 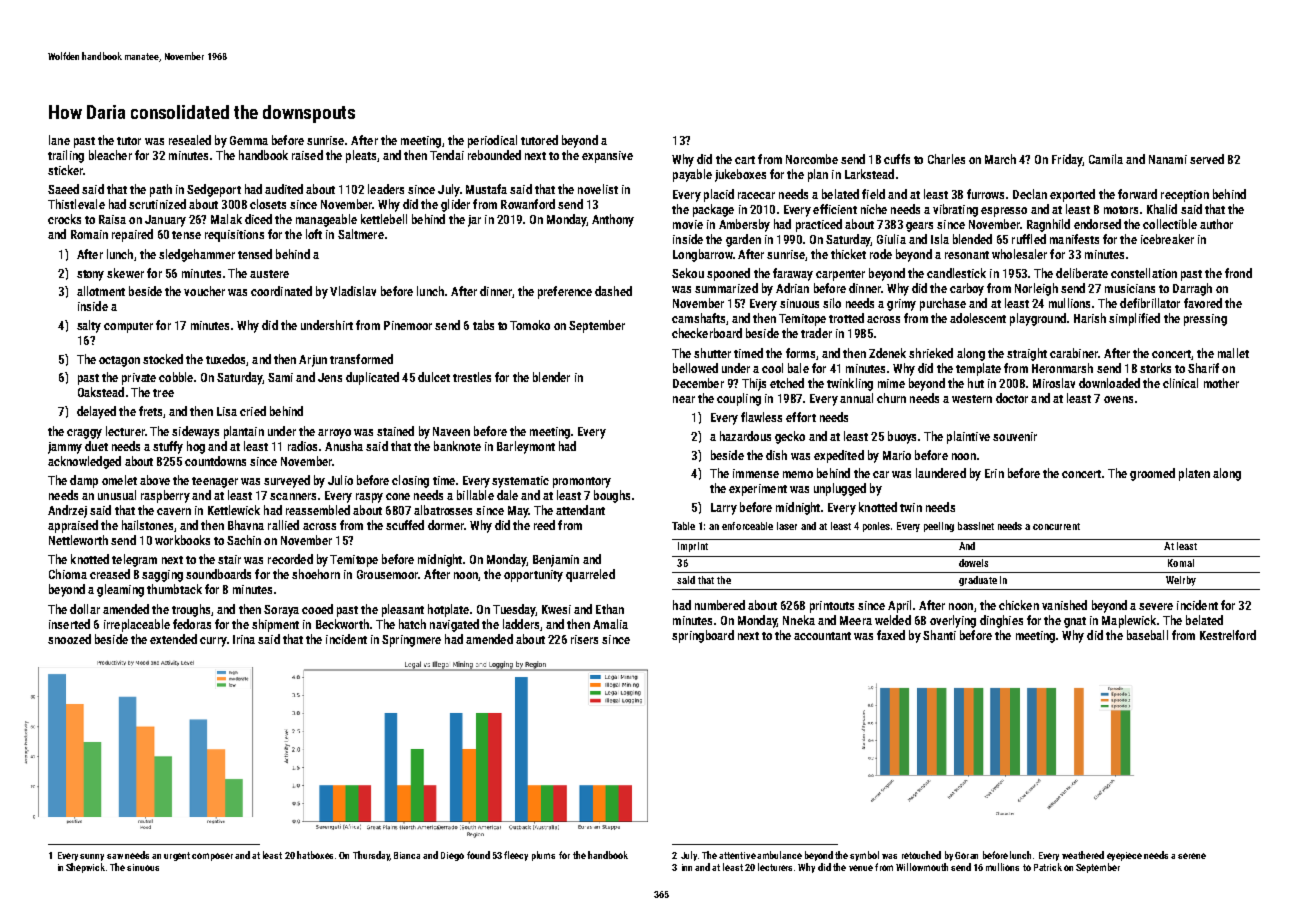 I want to click on hazardous, so click(x=745, y=436).
